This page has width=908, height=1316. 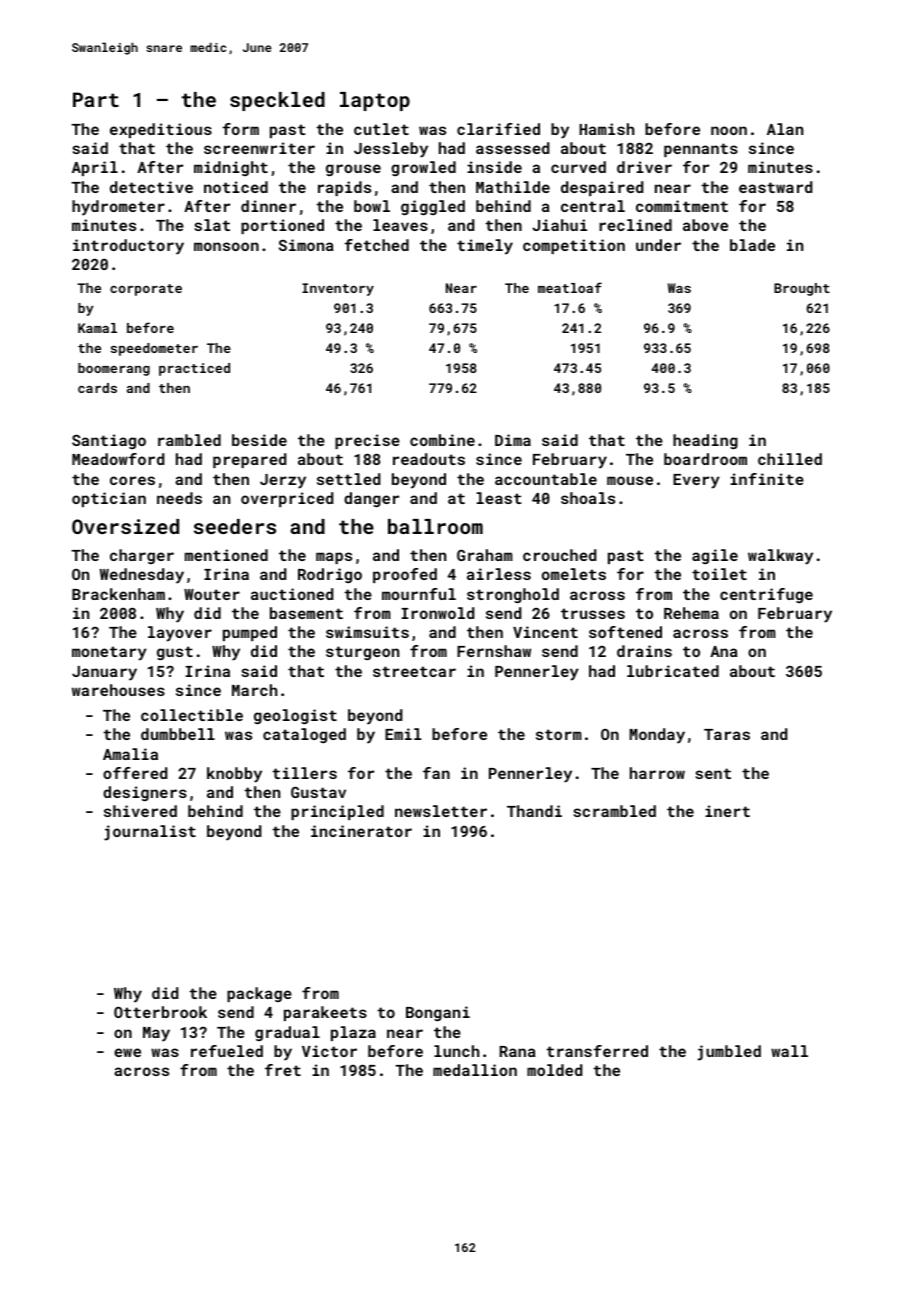 I want to click on boomerang, so click(x=114, y=369).
